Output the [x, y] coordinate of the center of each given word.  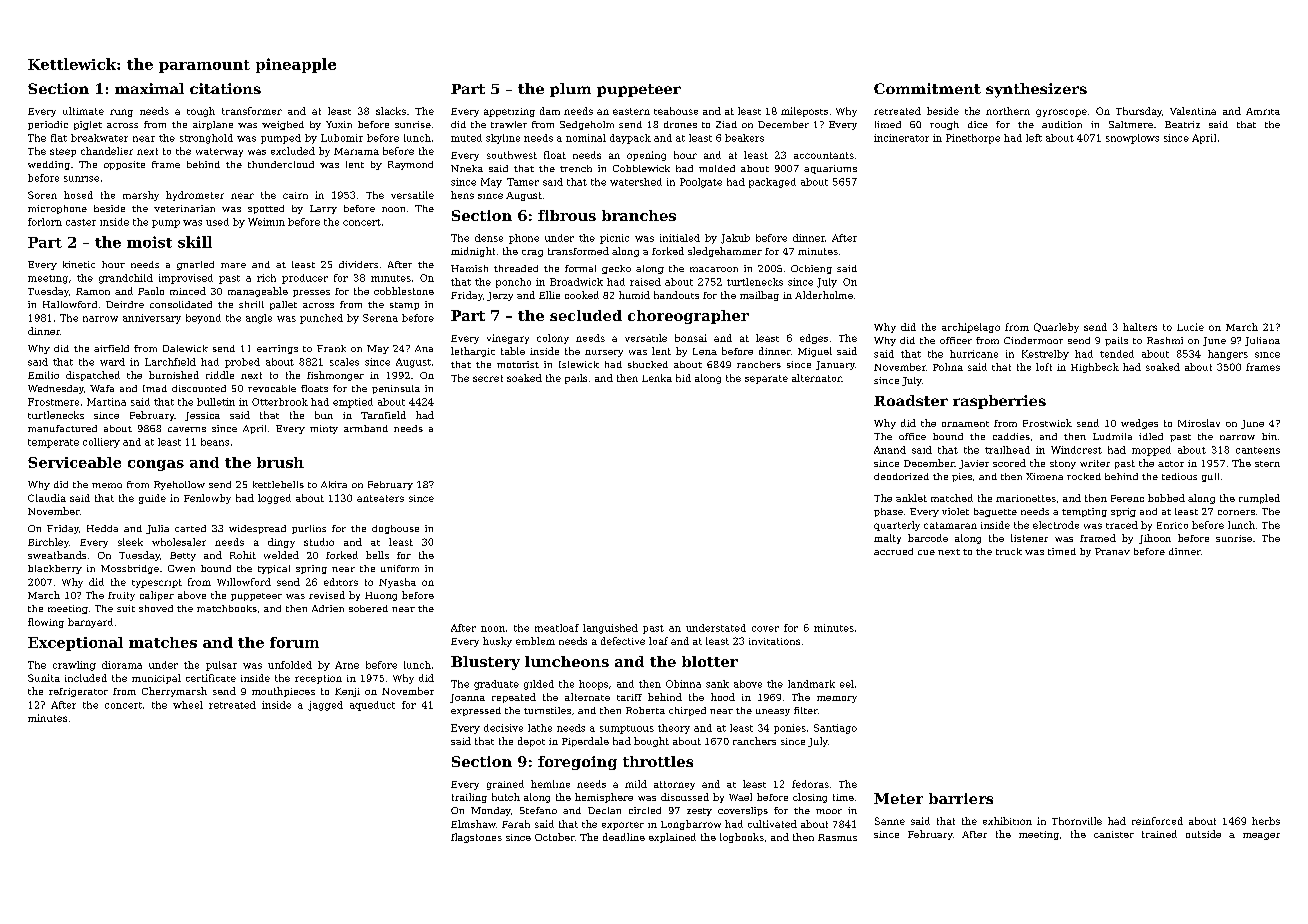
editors [341, 582]
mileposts [804, 112]
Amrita [1263, 111]
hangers [1228, 355]
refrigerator [78, 692]
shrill [251, 304]
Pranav [1112, 551]
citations [225, 88]
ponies [790, 729]
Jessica [202, 416]
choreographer [688, 317]
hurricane [974, 354]
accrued [893, 551]
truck [1009, 551]
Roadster [911, 400]
